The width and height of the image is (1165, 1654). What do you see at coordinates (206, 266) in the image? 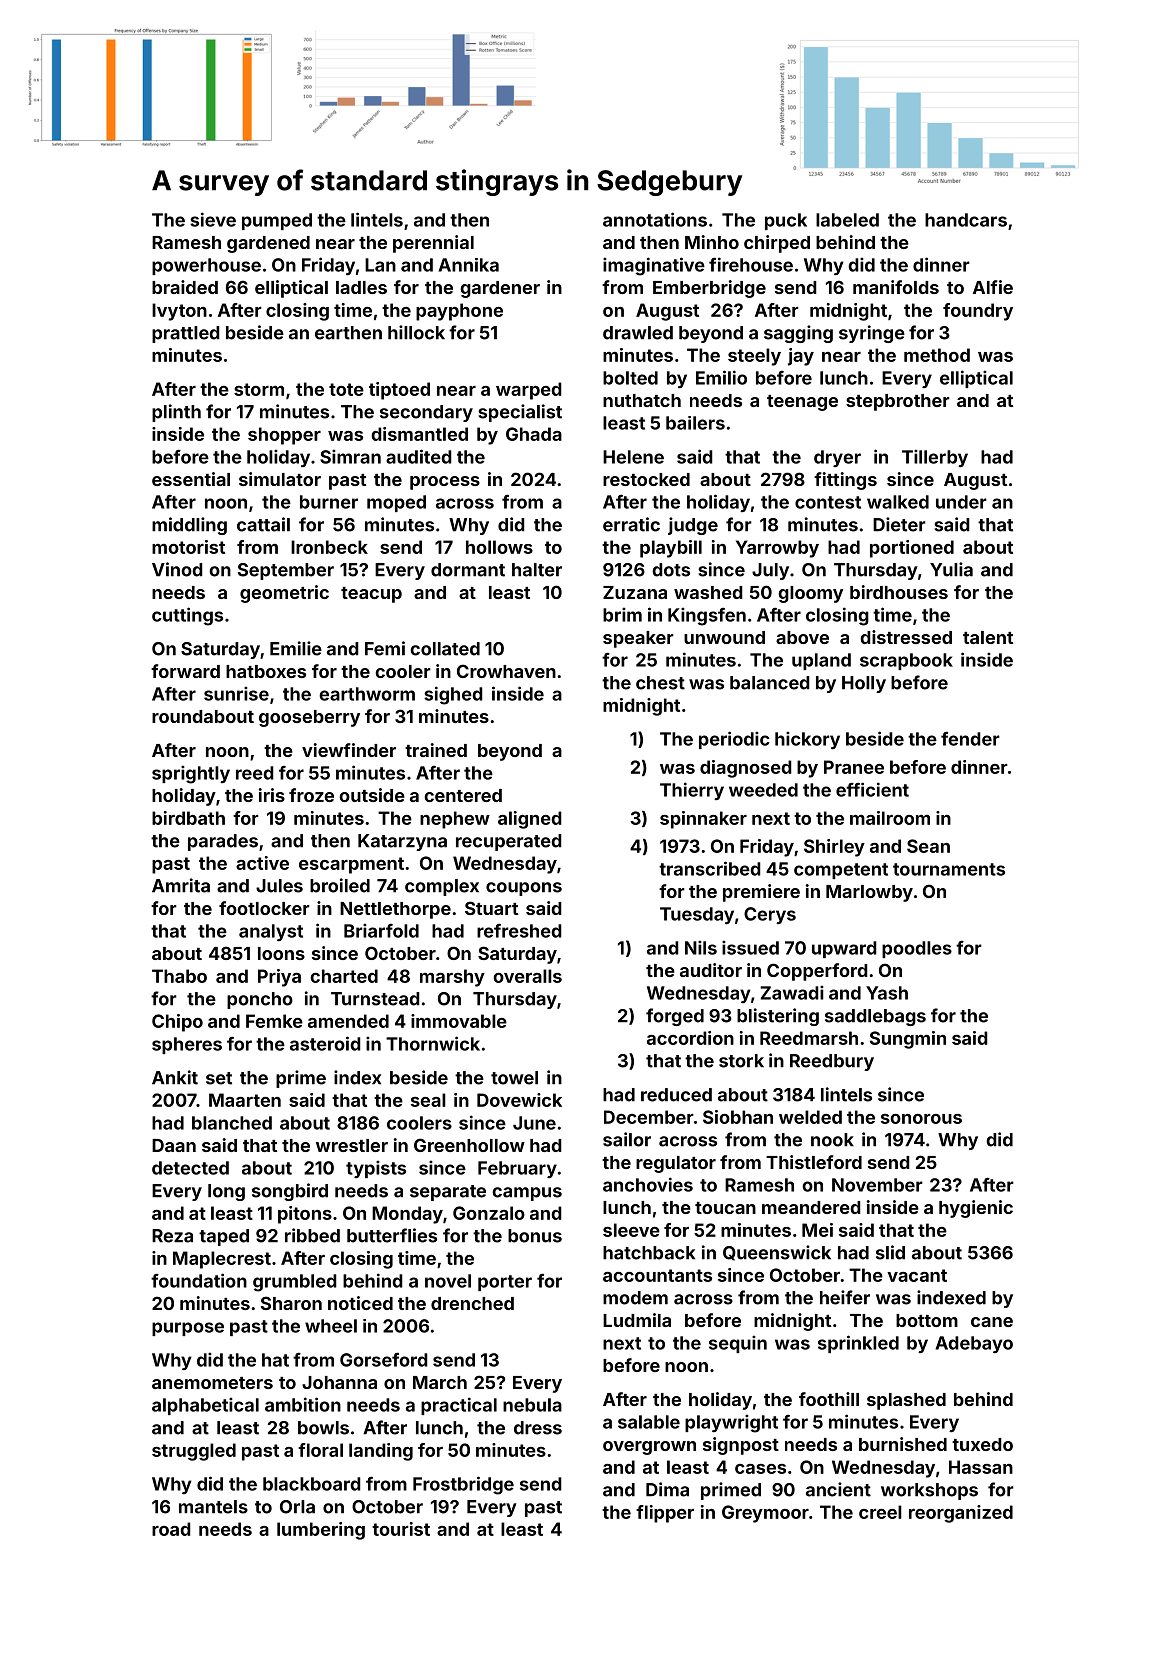
I see `powerhouse` at bounding box center [206, 266].
